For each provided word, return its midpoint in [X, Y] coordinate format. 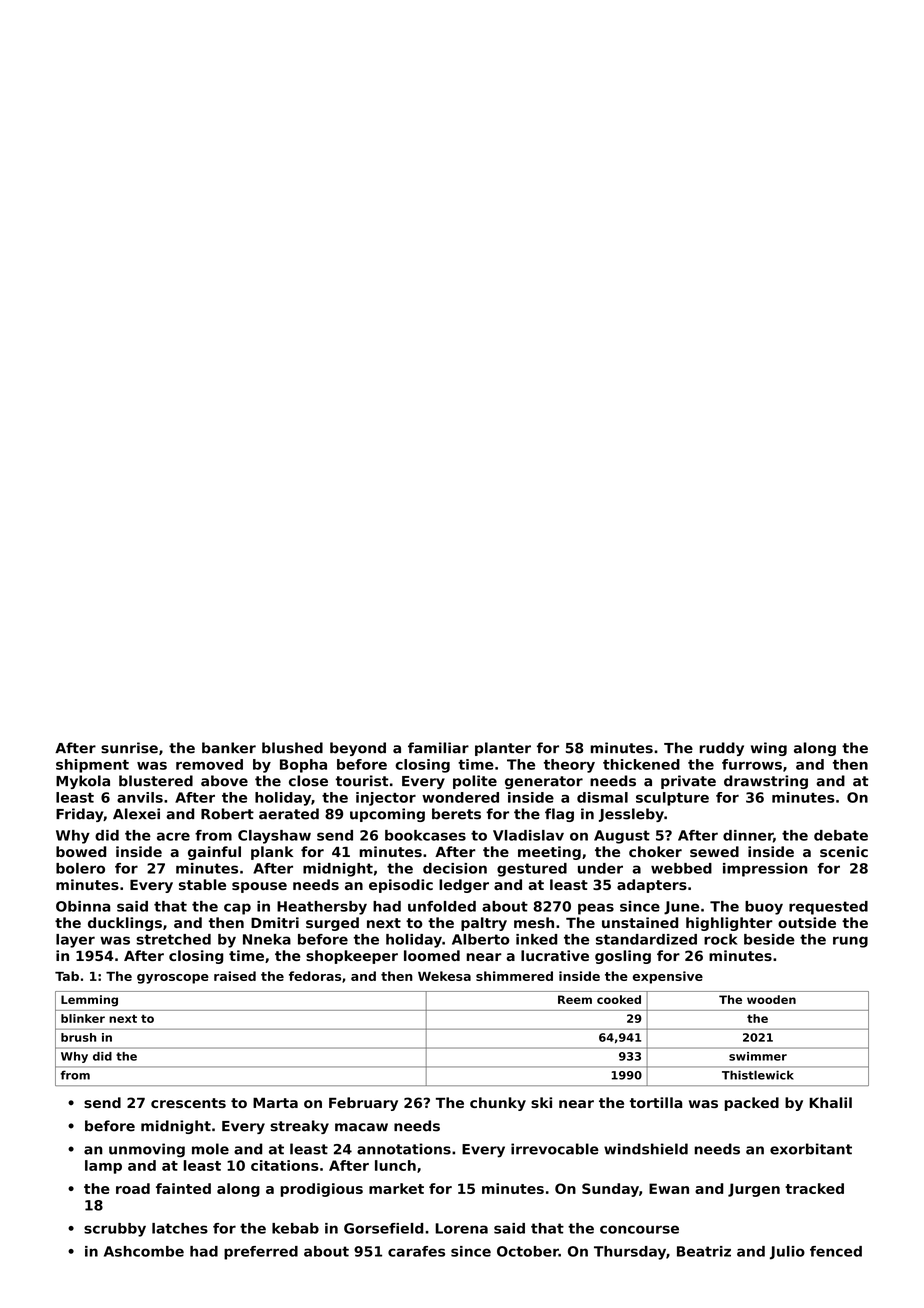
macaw [361, 1127]
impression [765, 870]
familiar [438, 748]
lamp [103, 1167]
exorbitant [811, 1149]
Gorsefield [384, 1228]
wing [769, 749]
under [600, 868]
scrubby [115, 1230]
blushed [292, 748]
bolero [80, 868]
